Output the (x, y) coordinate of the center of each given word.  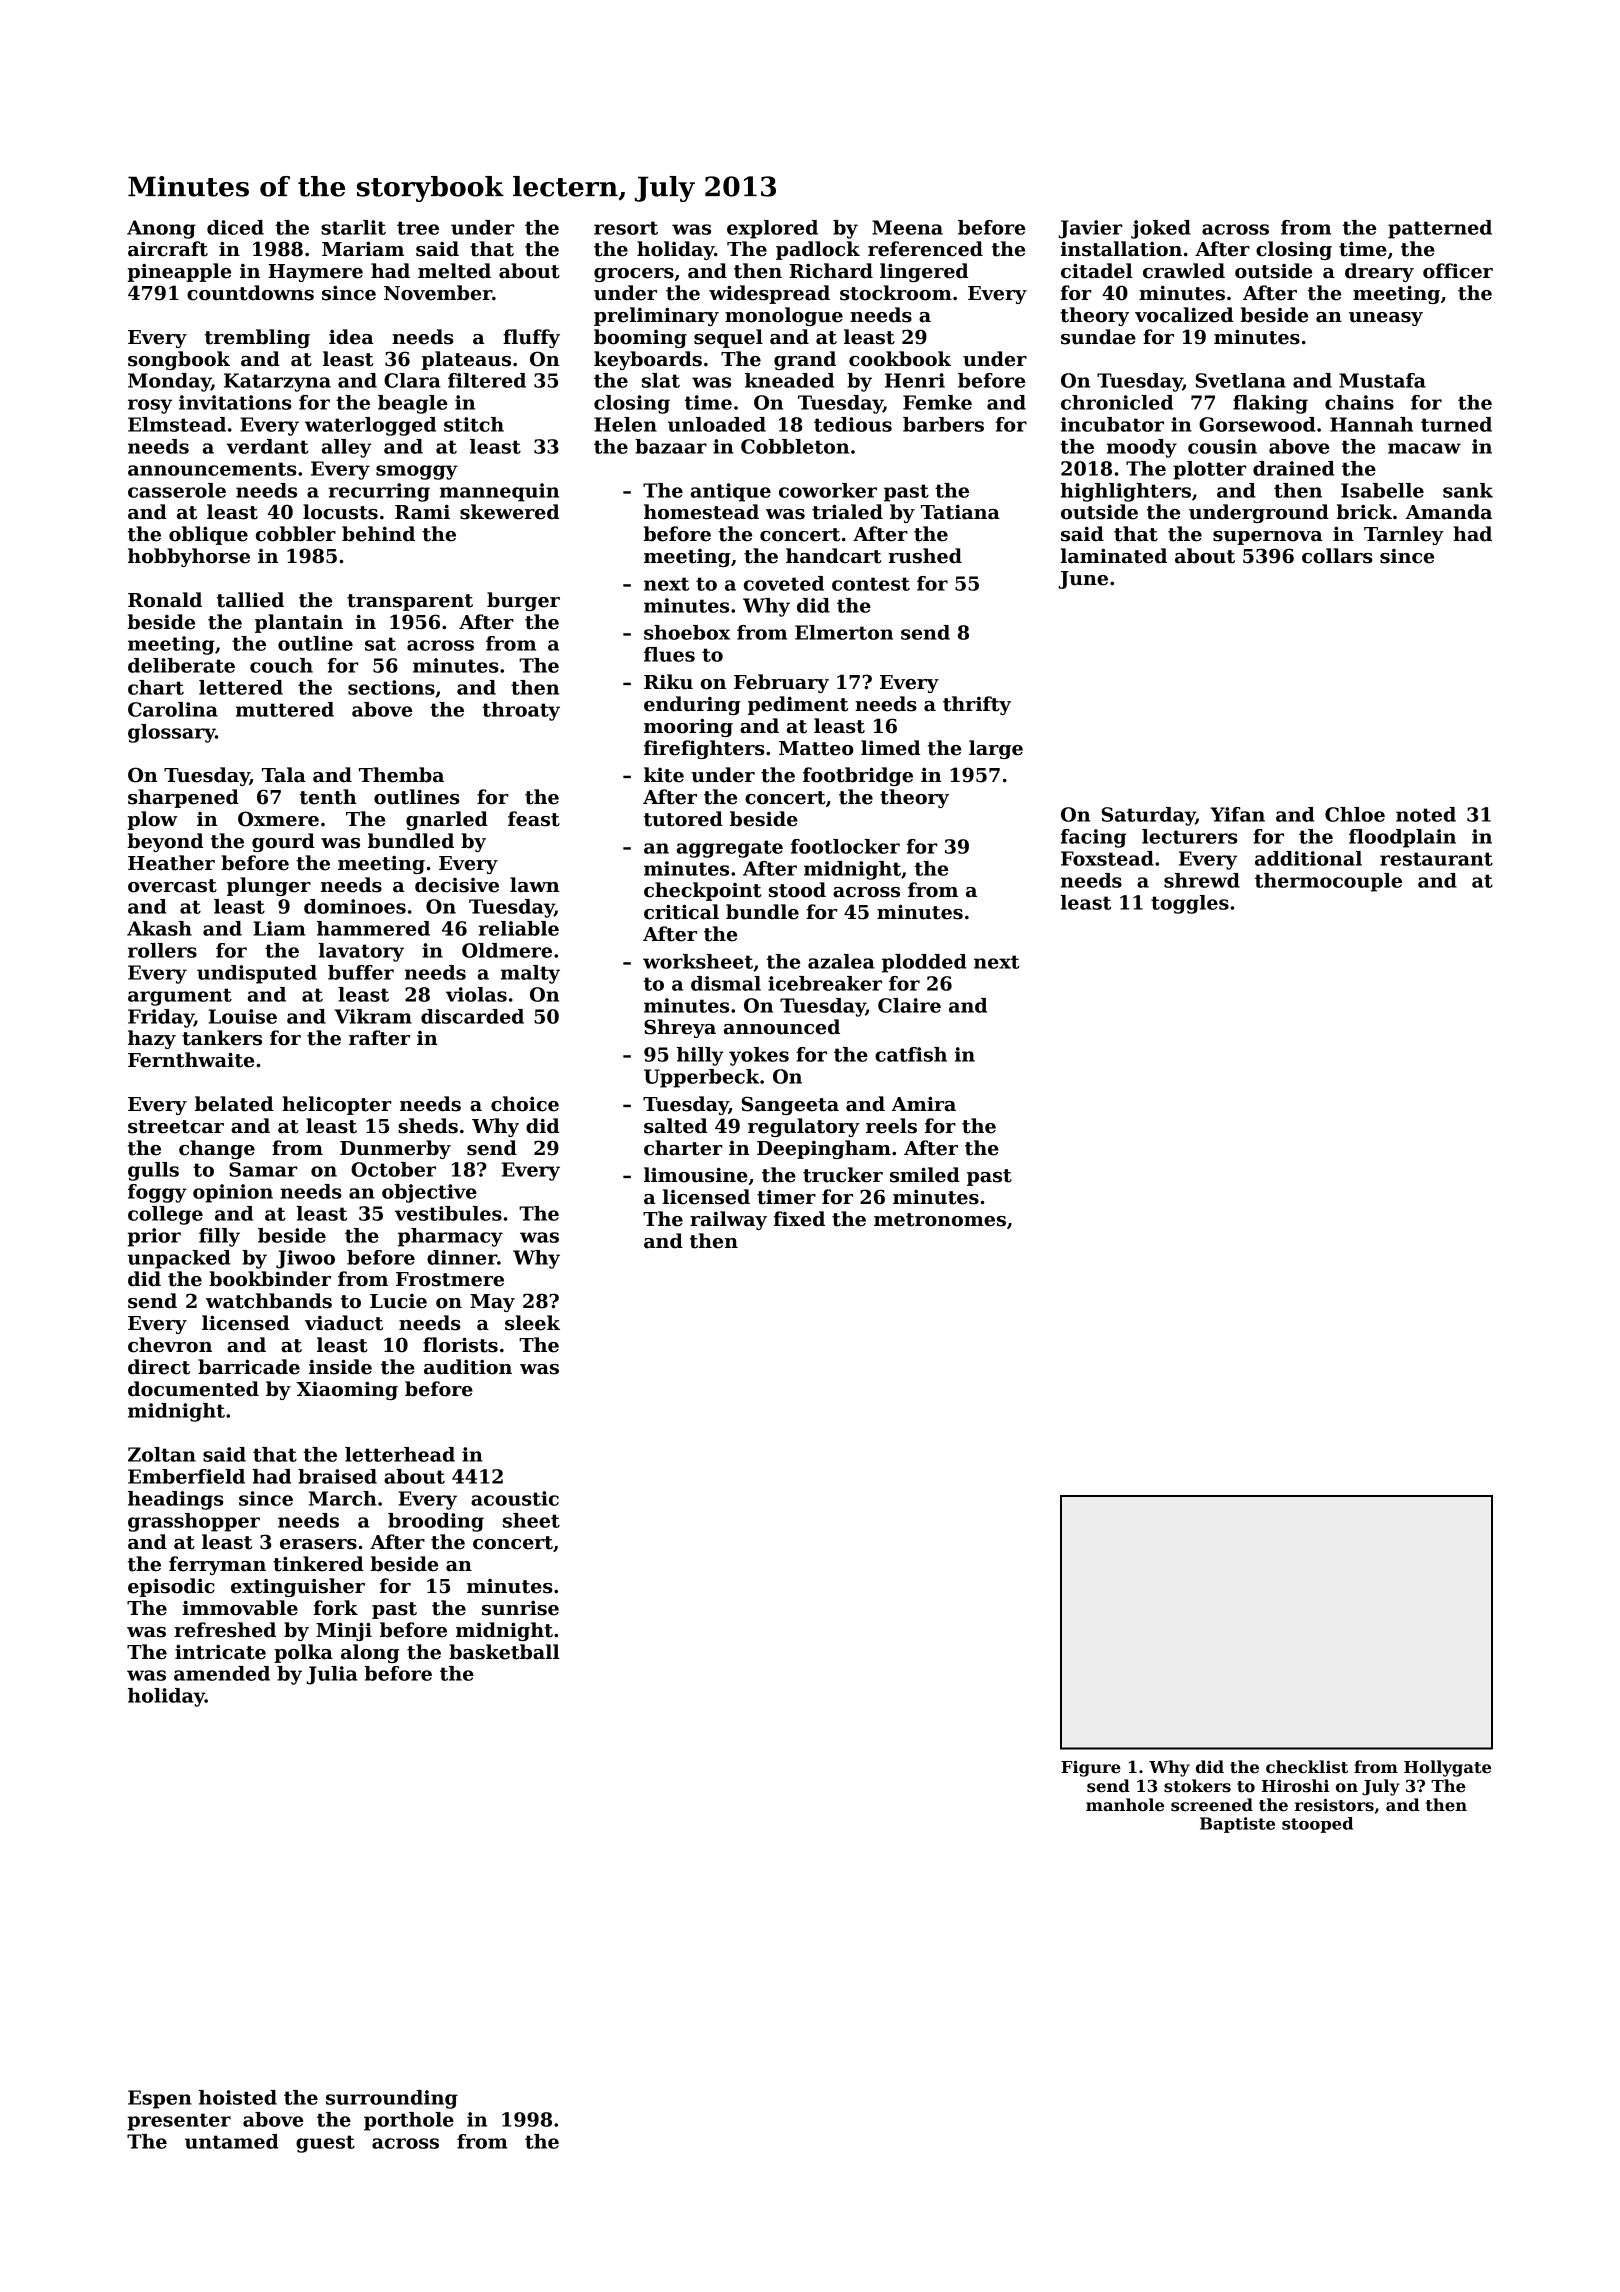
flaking (1270, 404)
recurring (379, 492)
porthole (409, 2121)
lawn (535, 885)
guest (325, 2144)
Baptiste (1237, 1825)
